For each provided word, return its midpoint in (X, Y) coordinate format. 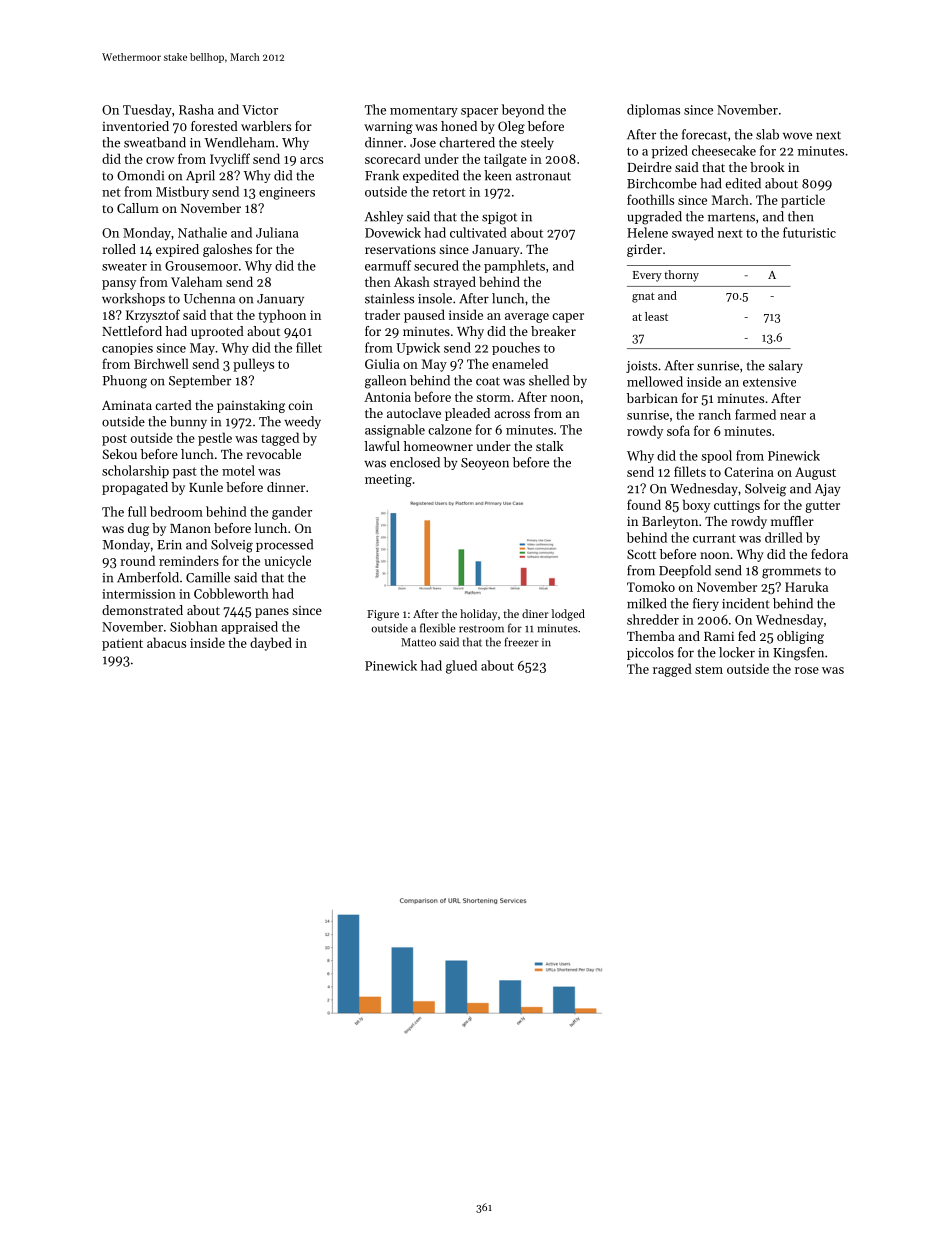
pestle (215, 439)
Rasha (196, 109)
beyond (523, 111)
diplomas (653, 111)
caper (568, 318)
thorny (681, 276)
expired (177, 250)
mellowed (655, 381)
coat (488, 381)
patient (122, 644)
